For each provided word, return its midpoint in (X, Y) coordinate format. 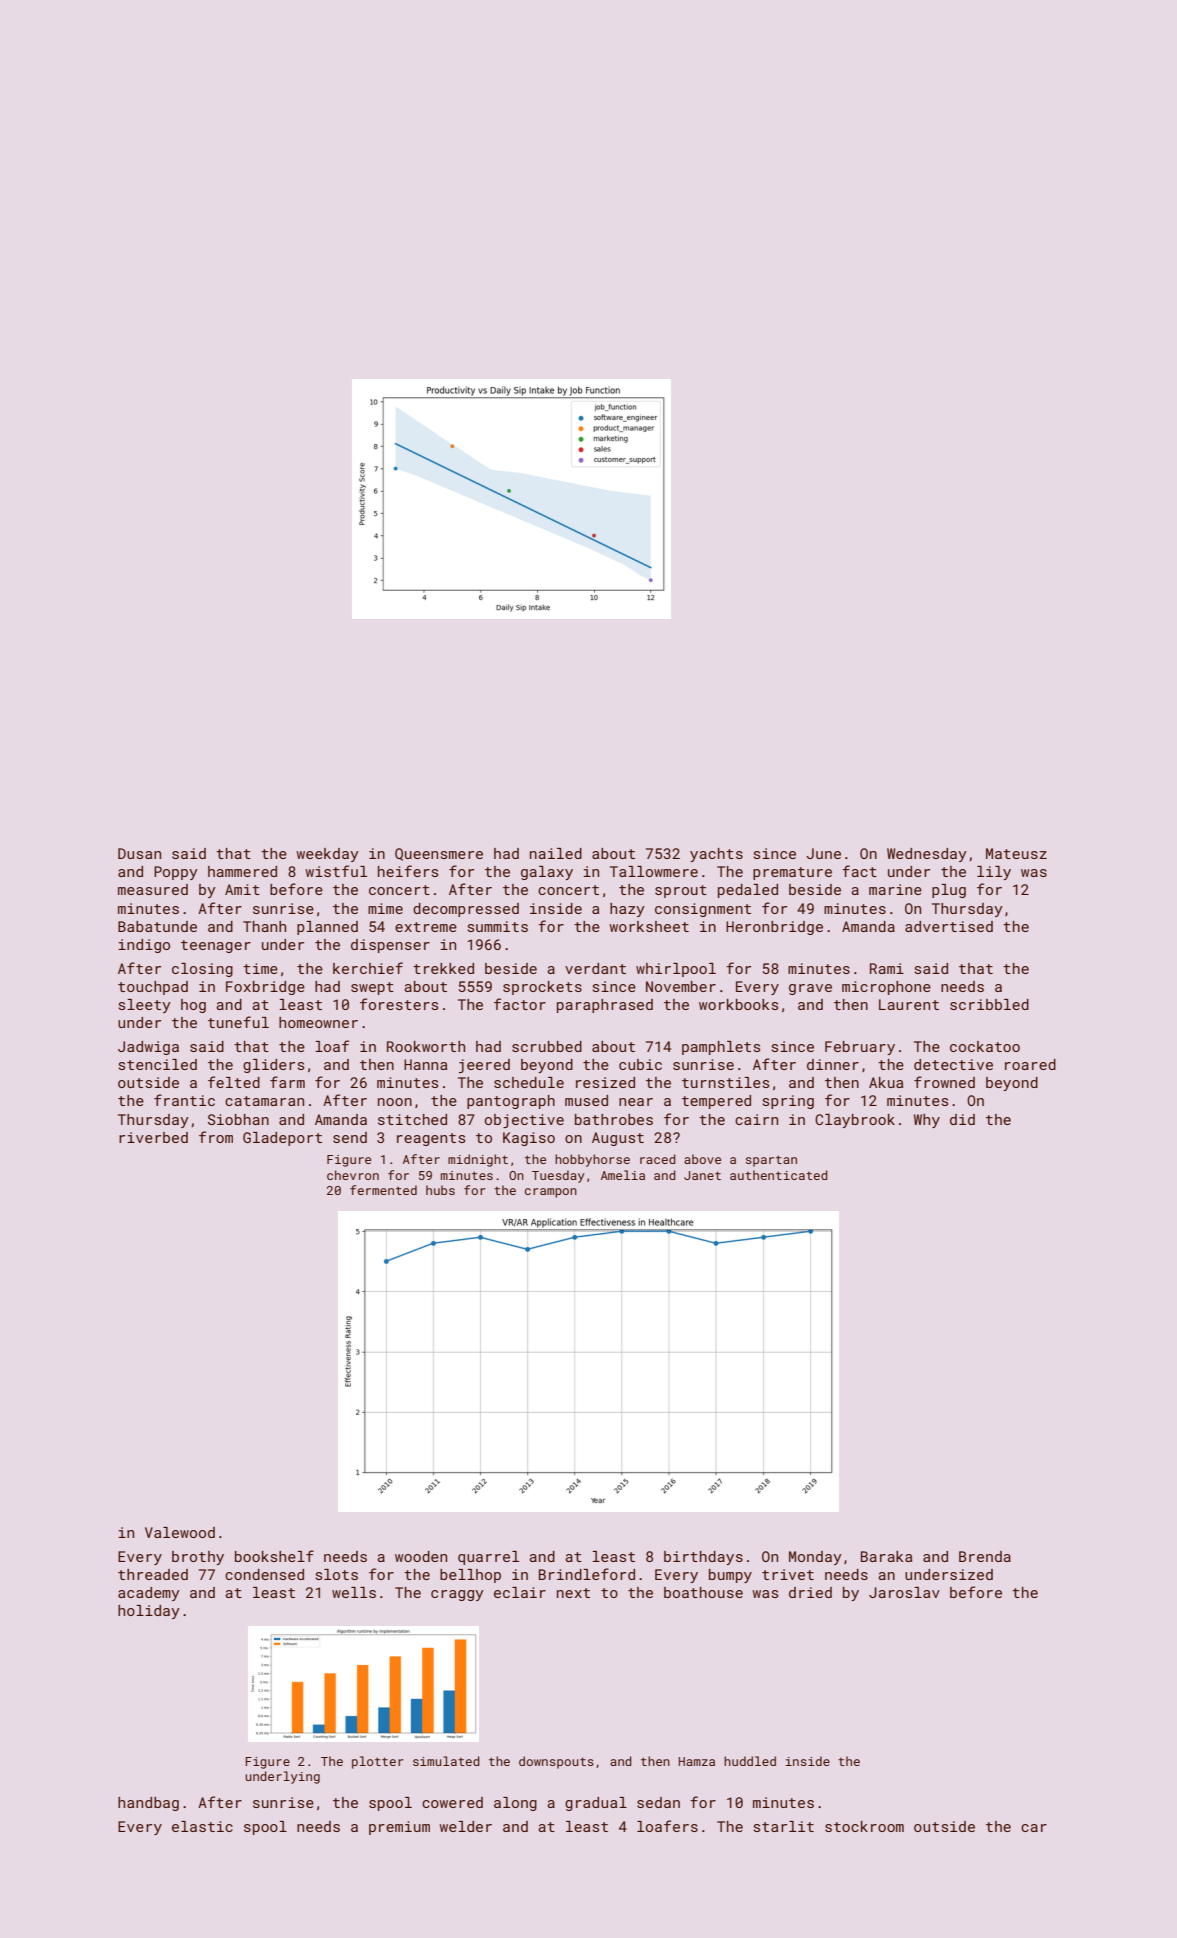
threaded (153, 1574)
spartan (771, 1161)
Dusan (139, 853)
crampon (551, 1193)
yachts (716, 855)
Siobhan (238, 1119)
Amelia (623, 1175)
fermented (383, 1190)
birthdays (703, 1558)
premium (399, 1828)
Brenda (985, 1556)
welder (465, 1826)
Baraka (886, 1556)
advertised (949, 926)
